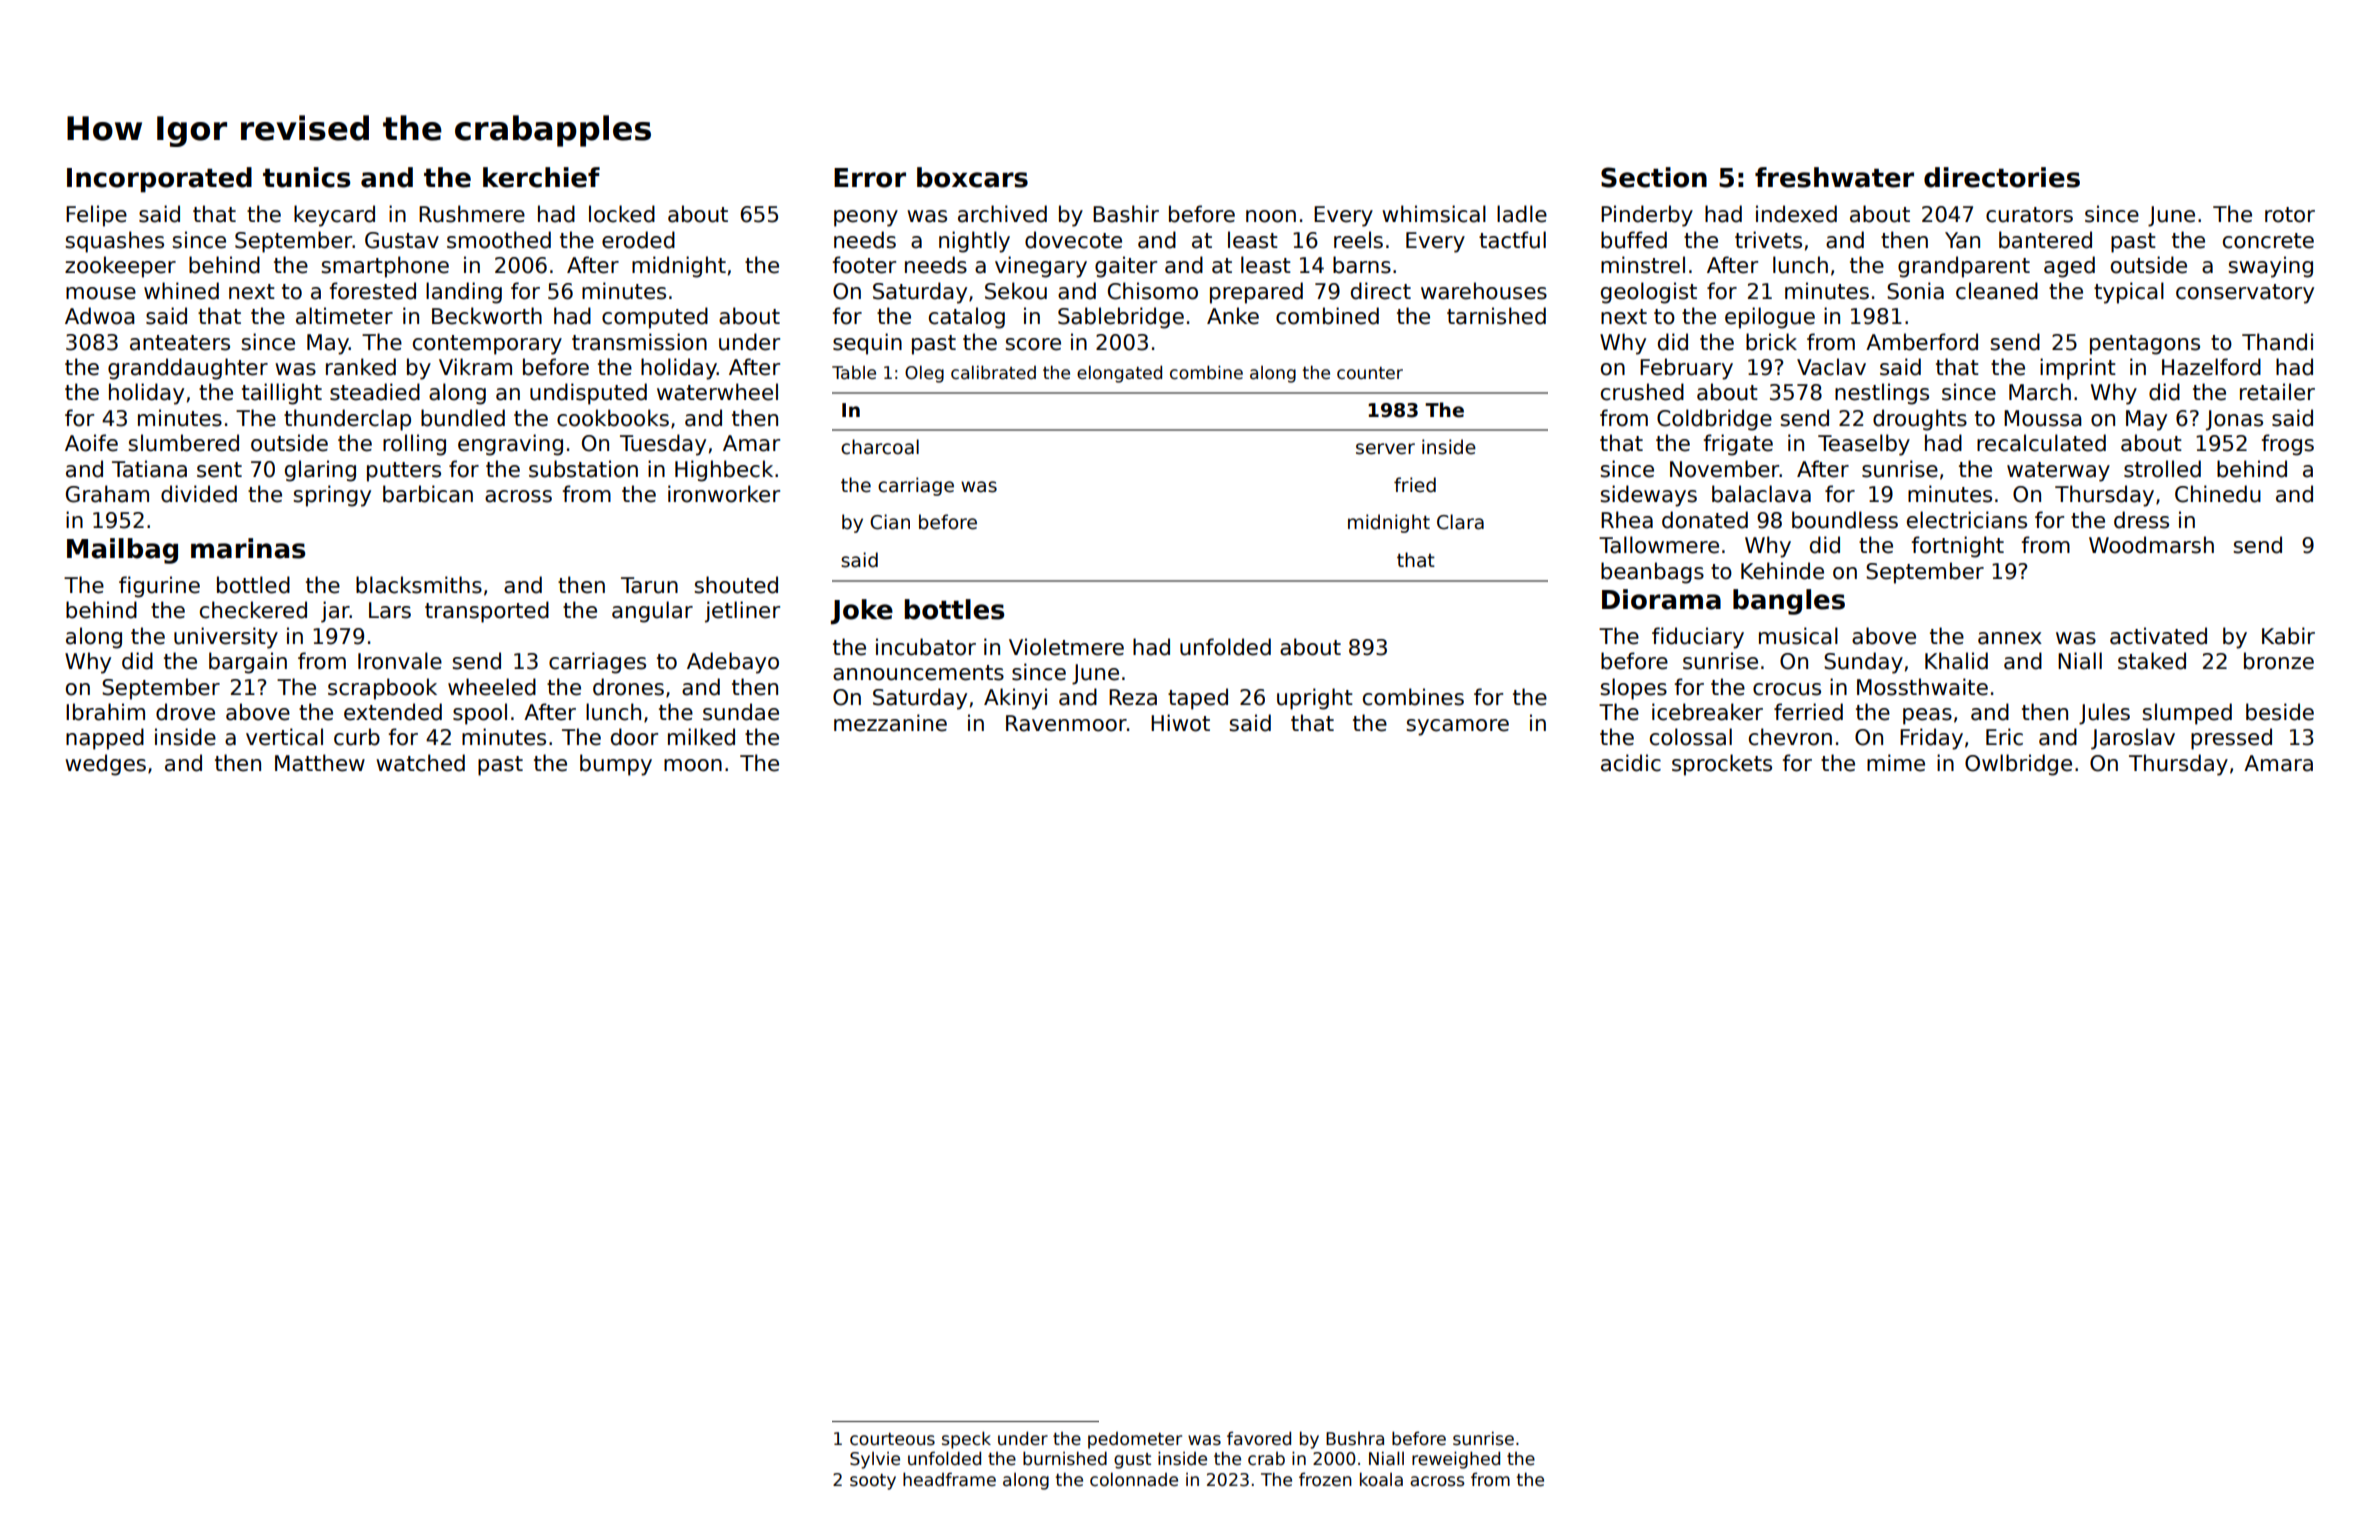 Image resolution: width=2380 pixels, height=1540 pixels. Describe the element at coordinates (892, 1439) in the image. I see `courteous` at that location.
